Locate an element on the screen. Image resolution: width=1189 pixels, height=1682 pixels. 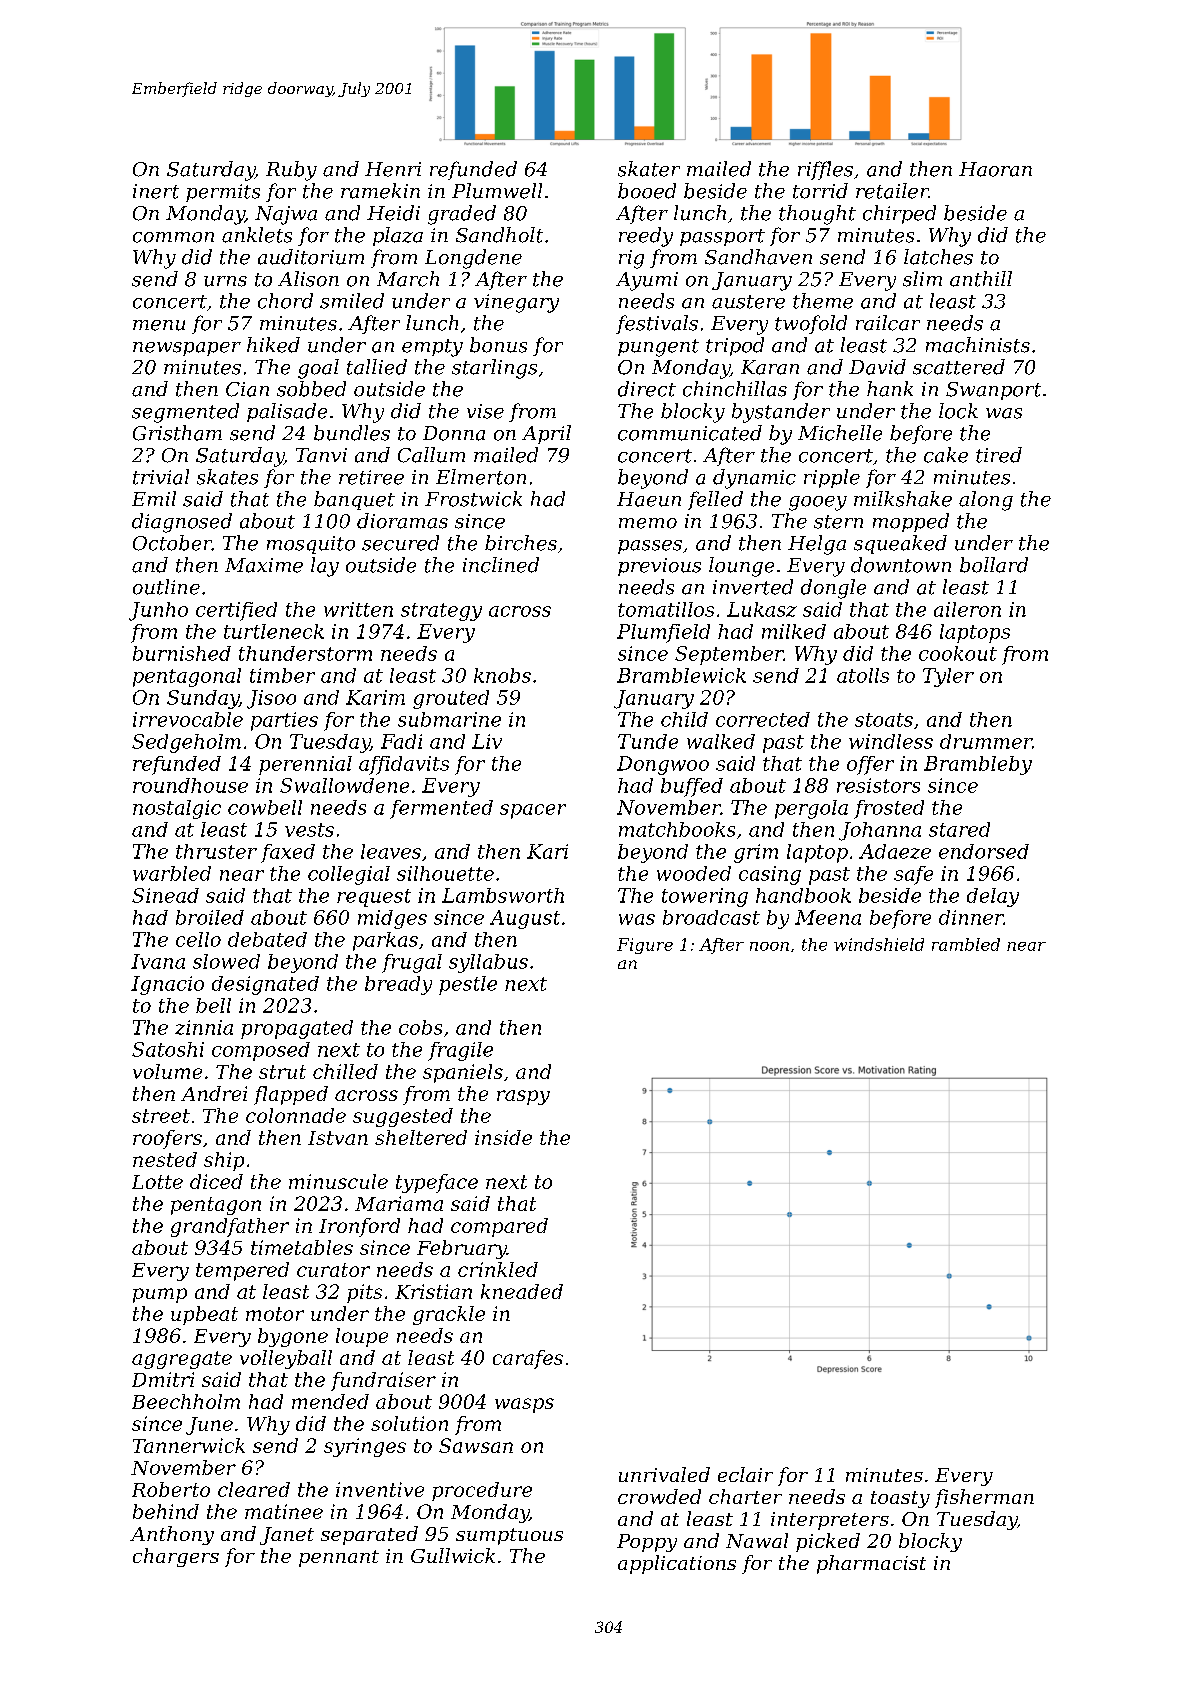
delay is located at coordinates (993, 897).
